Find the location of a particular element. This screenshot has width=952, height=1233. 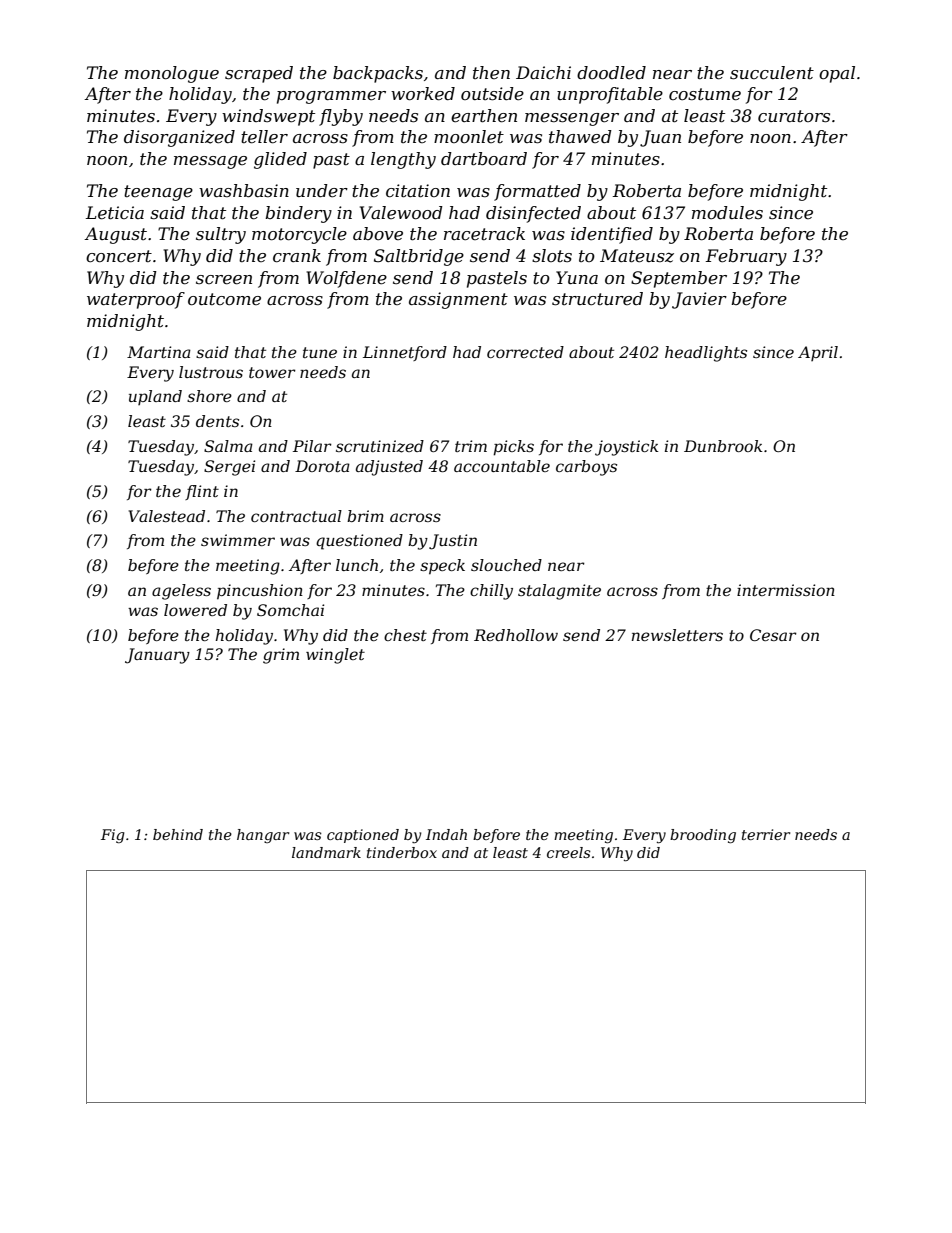

curators is located at coordinates (794, 116).
